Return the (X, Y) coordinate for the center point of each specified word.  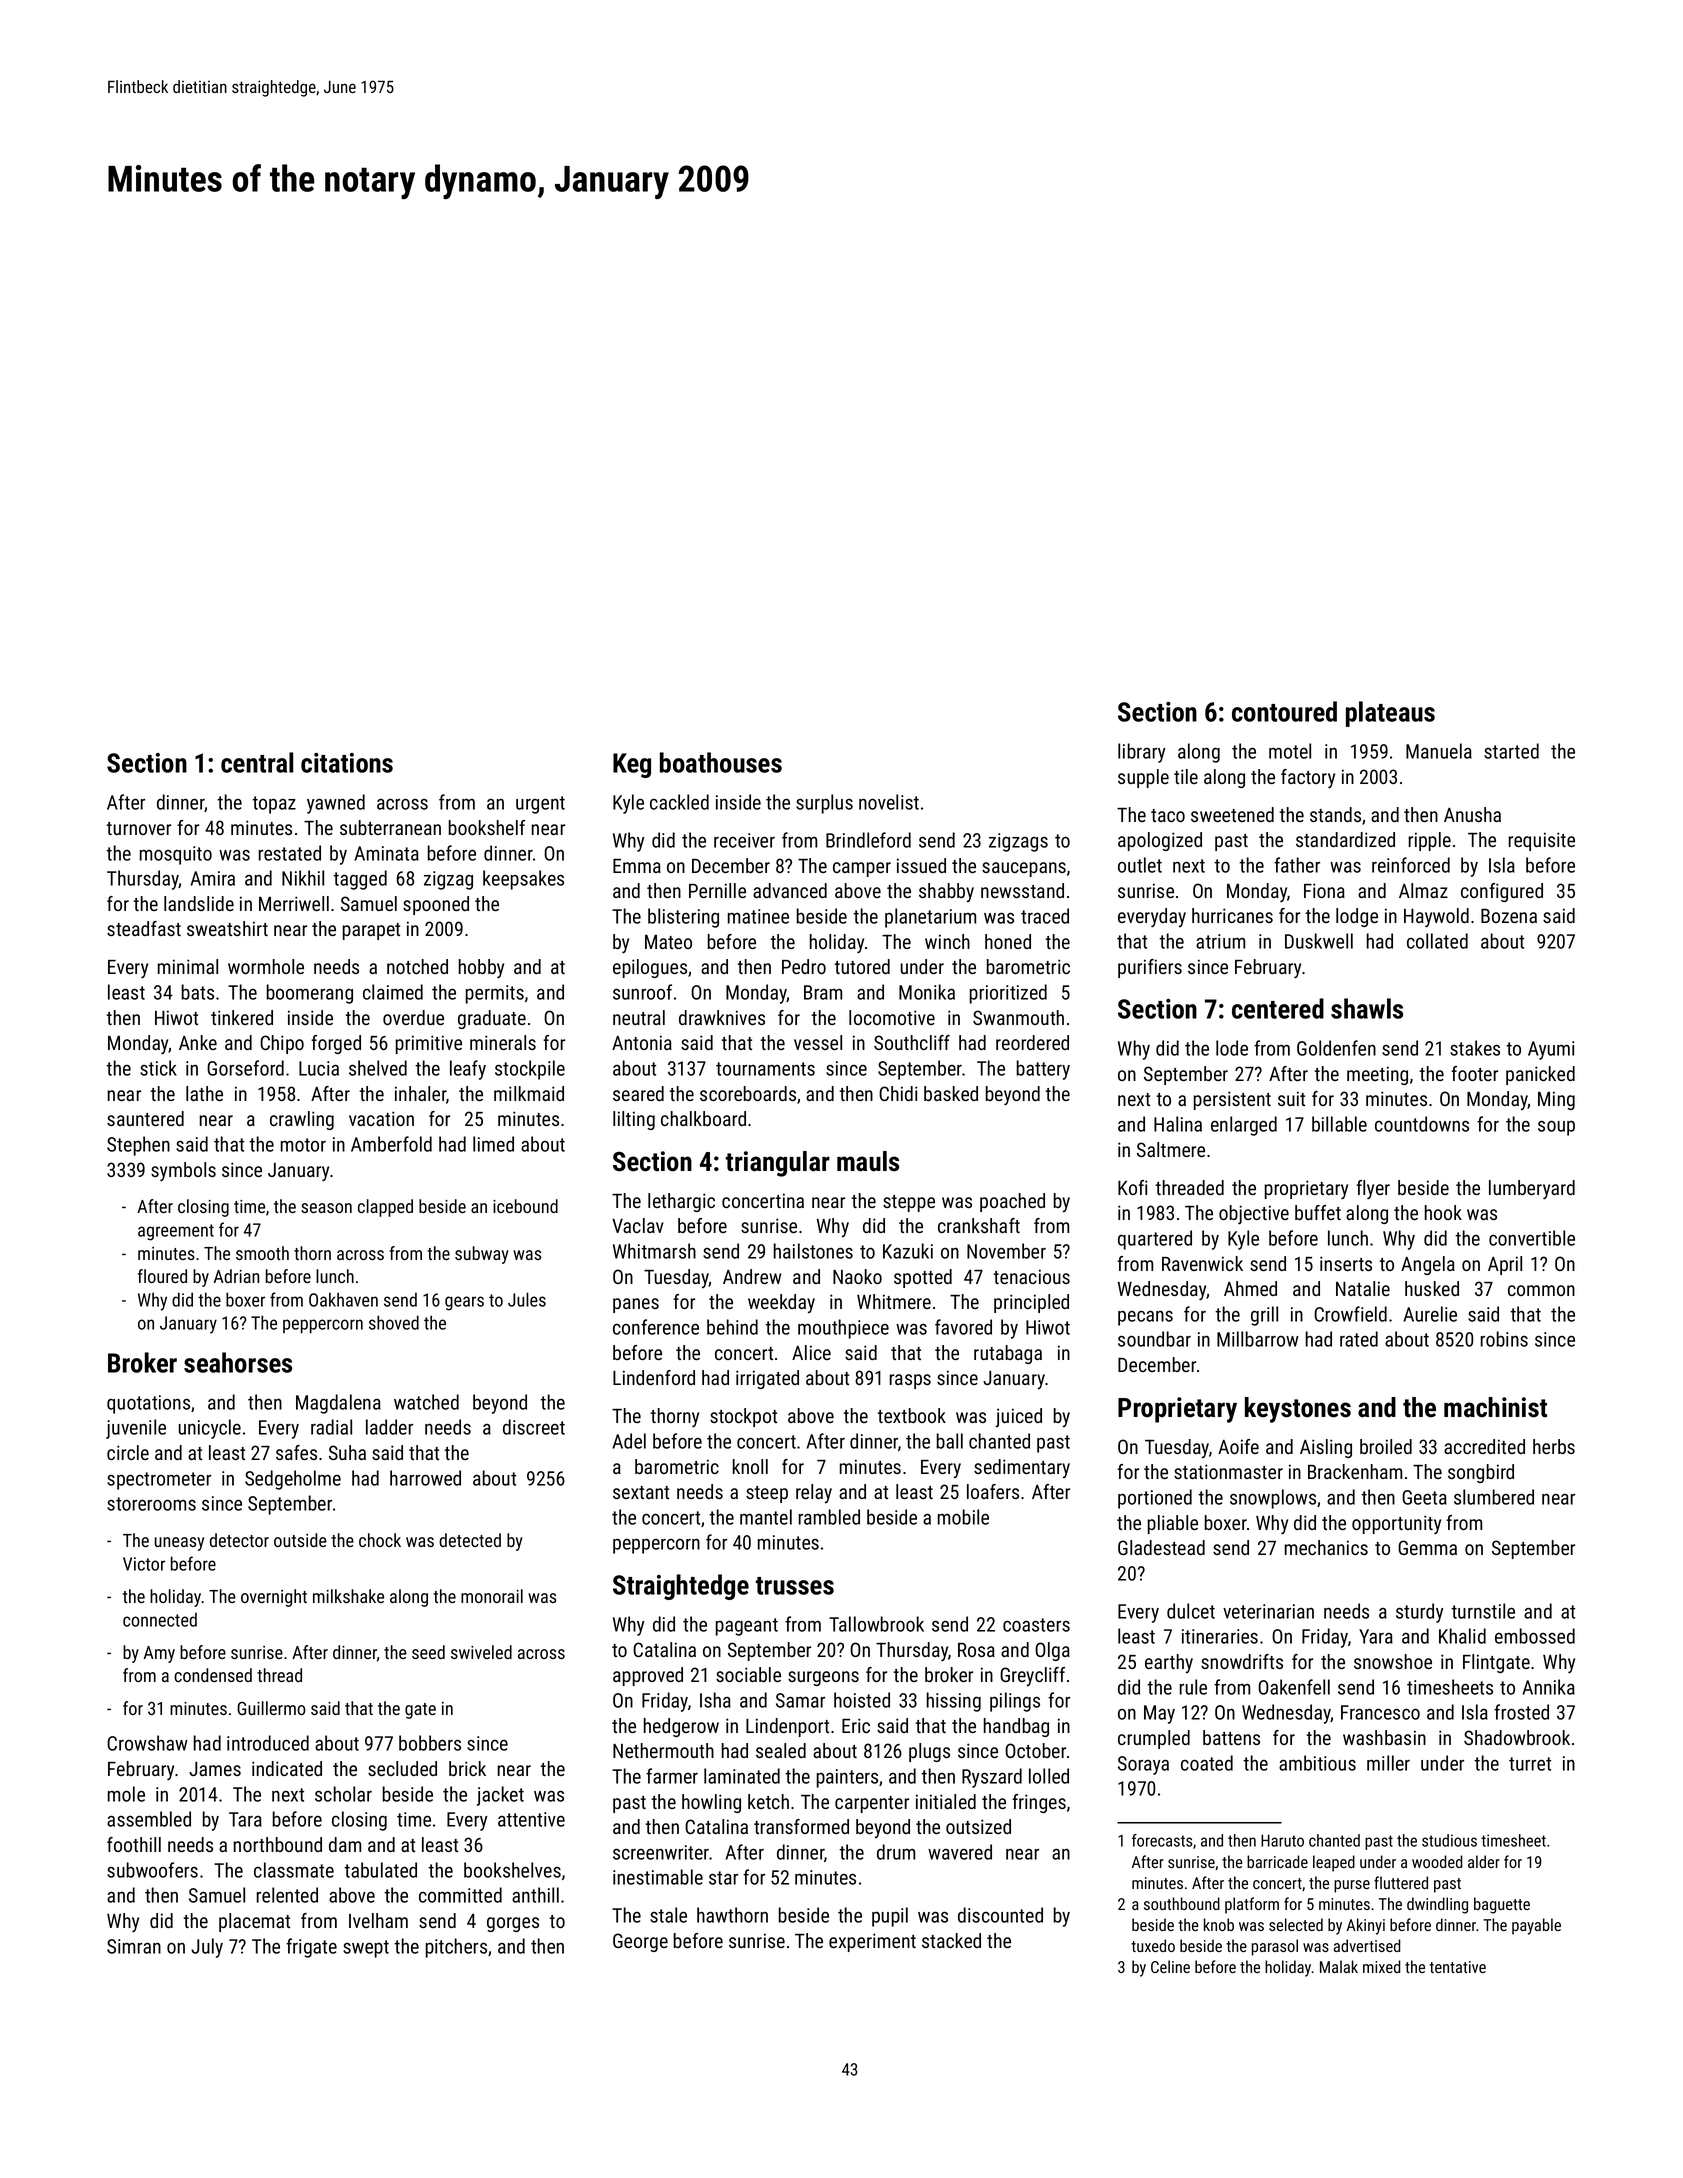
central (257, 762)
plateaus (1390, 714)
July (207, 1948)
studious (1449, 1840)
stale (668, 1915)
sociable (748, 1674)
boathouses (721, 762)
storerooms (151, 1504)
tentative (1457, 1967)
